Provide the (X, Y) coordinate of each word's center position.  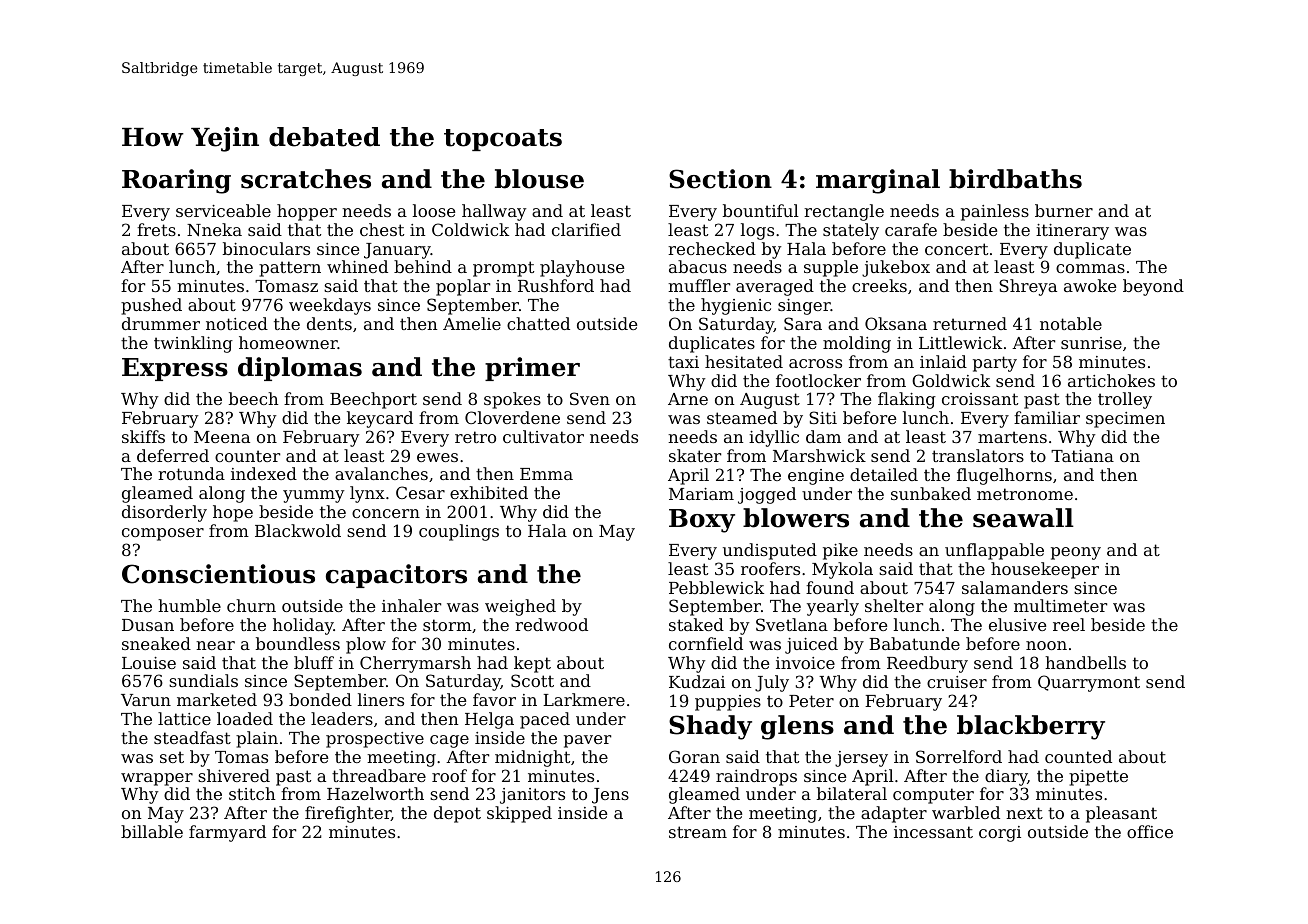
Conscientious (218, 574)
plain (257, 739)
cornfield (706, 643)
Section (720, 179)
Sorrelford (959, 756)
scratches (306, 179)
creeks (879, 285)
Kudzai (697, 681)
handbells (1085, 662)
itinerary (1072, 232)
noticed (237, 323)
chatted (538, 323)
